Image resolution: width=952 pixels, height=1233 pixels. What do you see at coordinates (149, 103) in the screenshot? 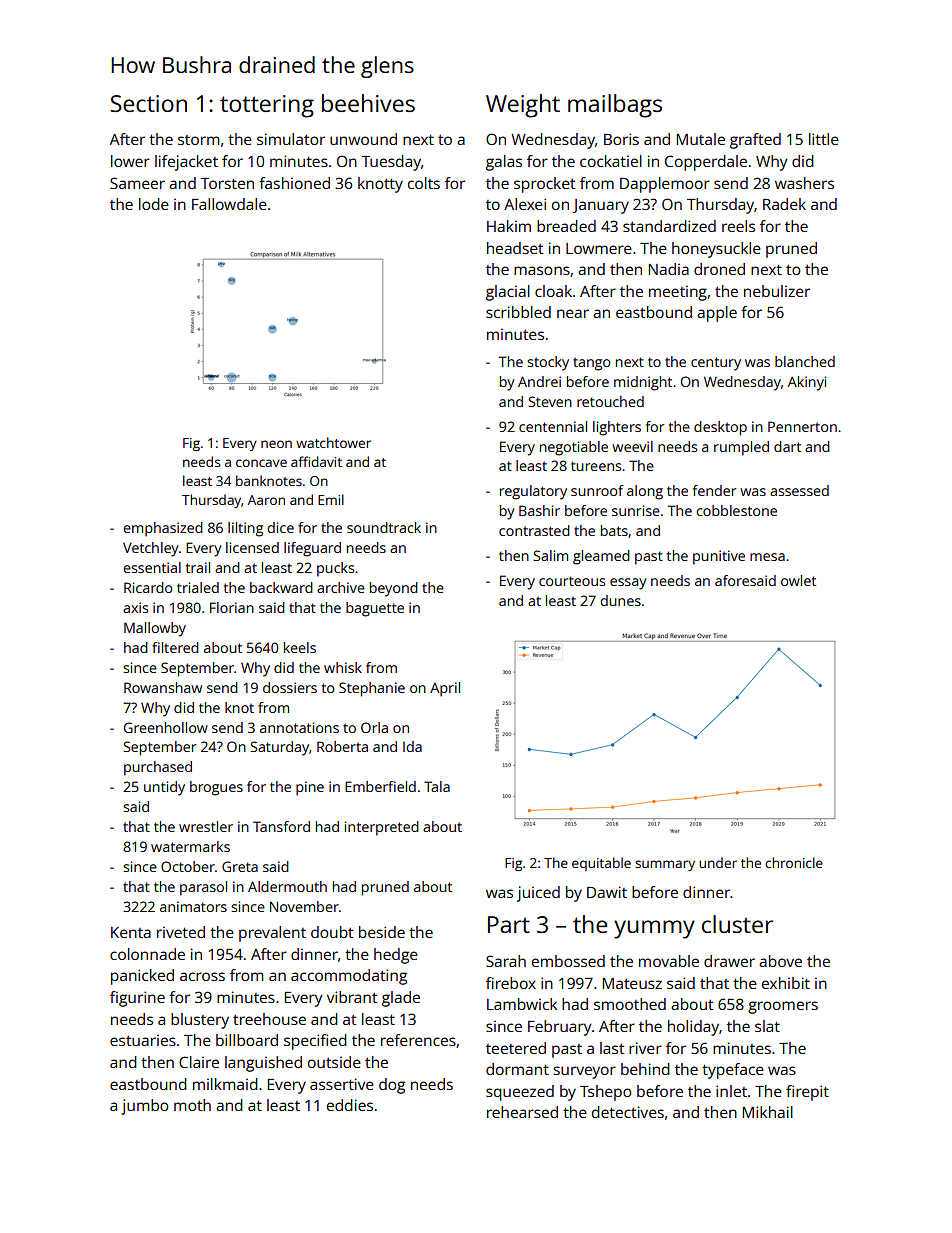
I see `Section` at bounding box center [149, 103].
